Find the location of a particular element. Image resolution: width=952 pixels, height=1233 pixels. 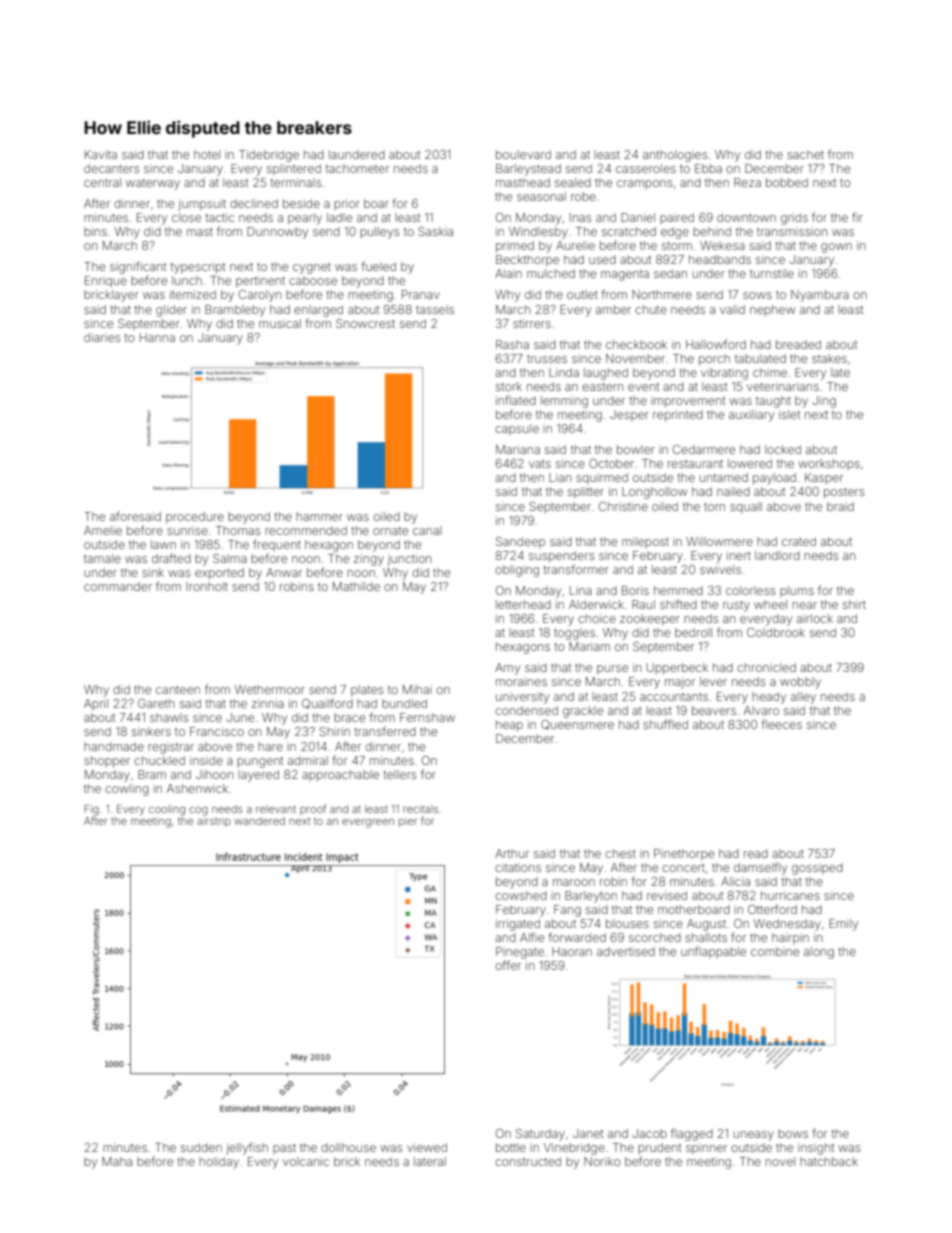

Nyambura is located at coordinates (820, 296).
